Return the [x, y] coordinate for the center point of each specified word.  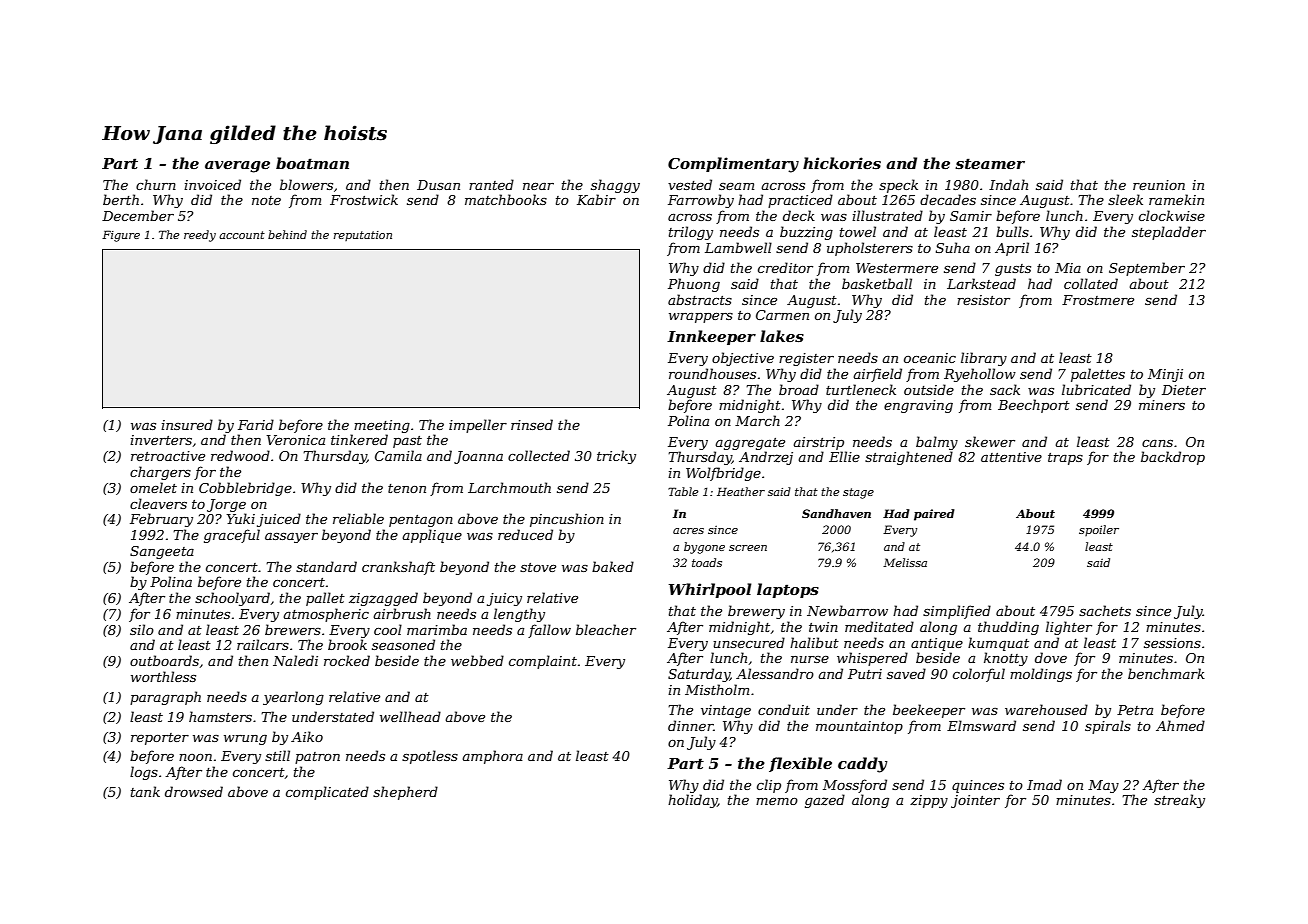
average [237, 167]
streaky [1179, 801]
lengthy [519, 615]
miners [1162, 405]
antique [937, 644]
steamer [990, 163]
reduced [525, 534]
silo [142, 629]
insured [187, 424]
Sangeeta [162, 552]
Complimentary [733, 165]
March [757, 420]
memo [777, 801]
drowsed [194, 791]
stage [858, 493]
